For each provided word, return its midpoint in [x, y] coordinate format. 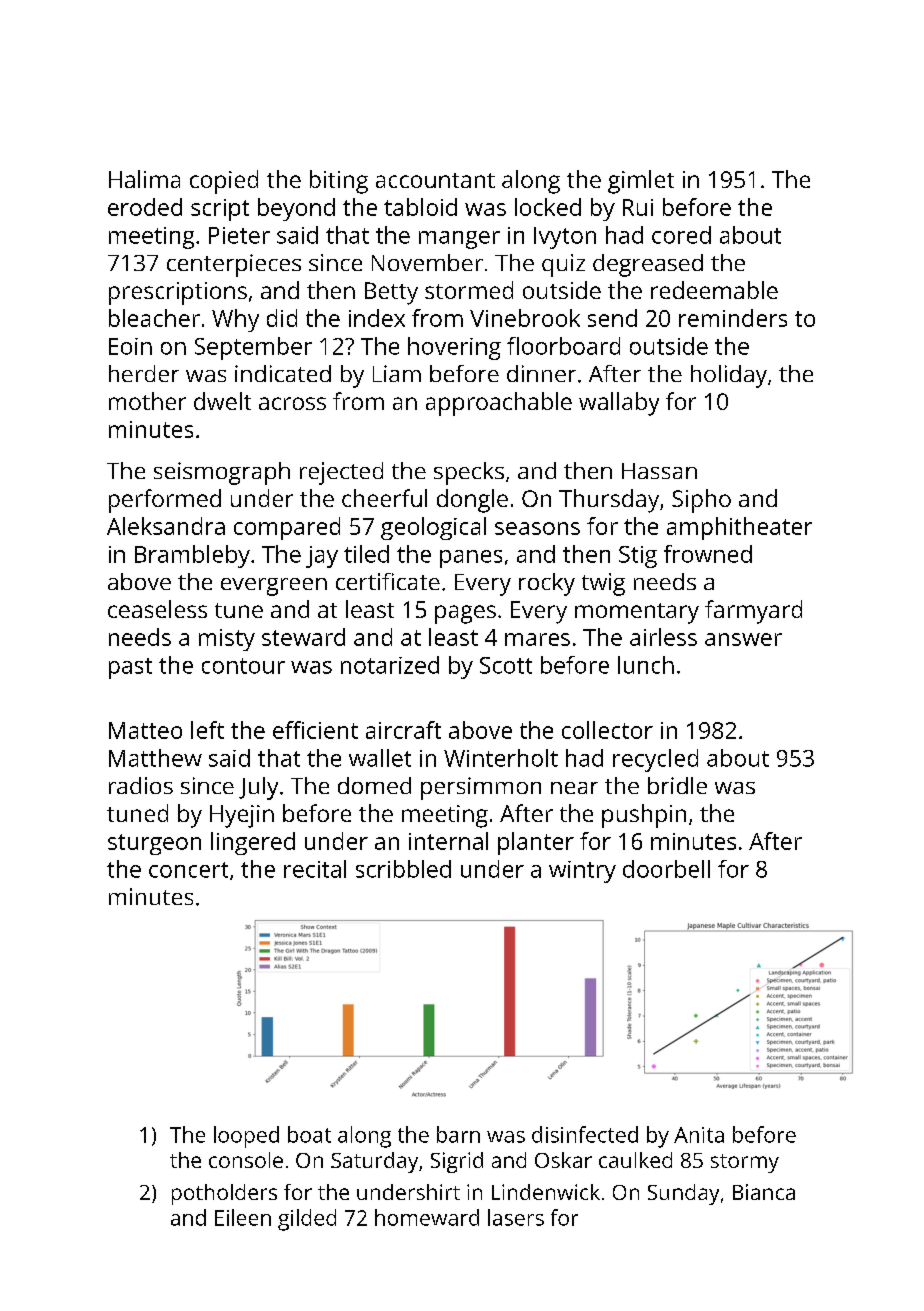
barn [458, 1134]
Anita [699, 1135]
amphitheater [739, 528]
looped [246, 1137]
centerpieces [234, 265]
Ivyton [565, 238]
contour [243, 666]
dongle [472, 501]
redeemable [714, 290]
